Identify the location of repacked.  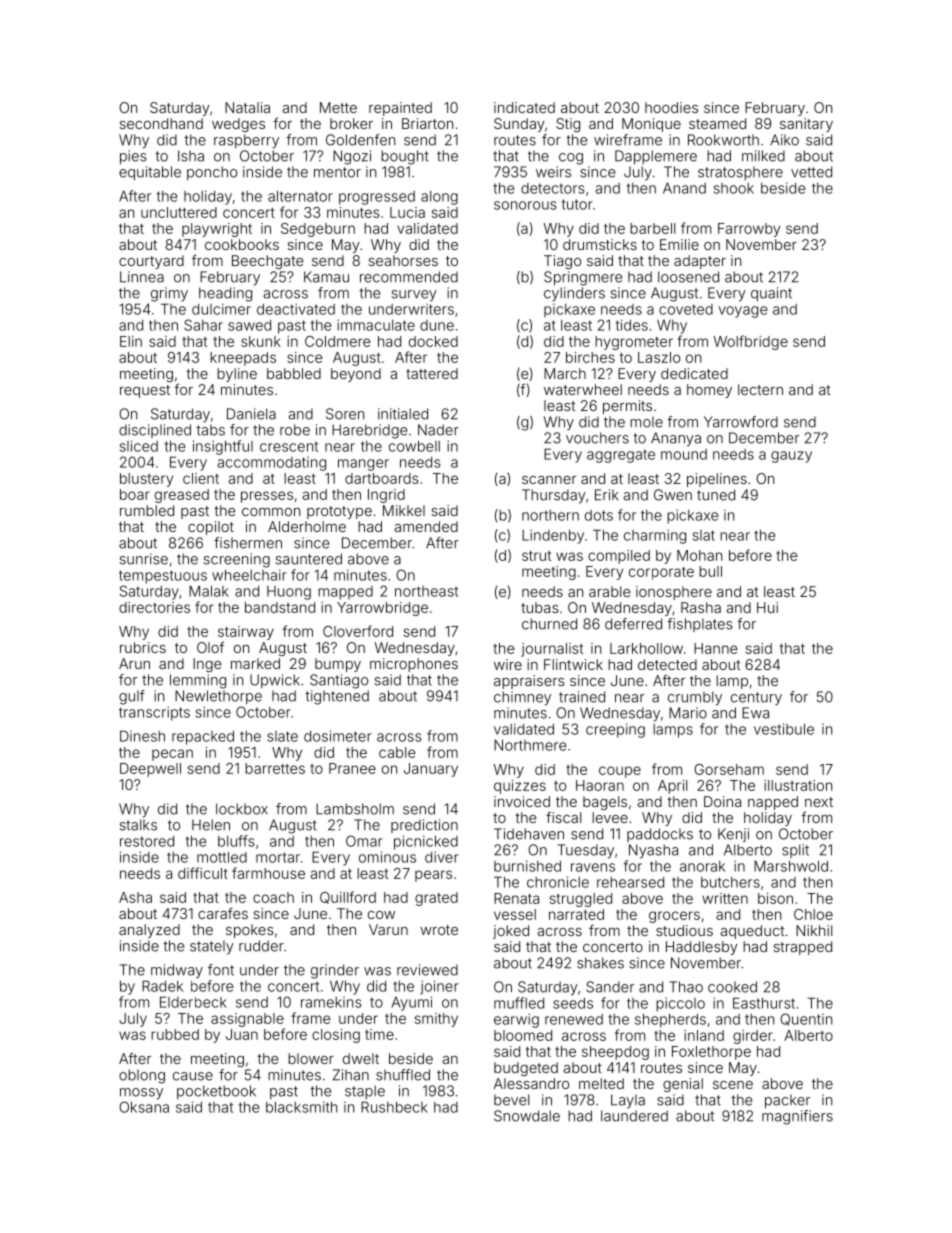
(203, 738).
